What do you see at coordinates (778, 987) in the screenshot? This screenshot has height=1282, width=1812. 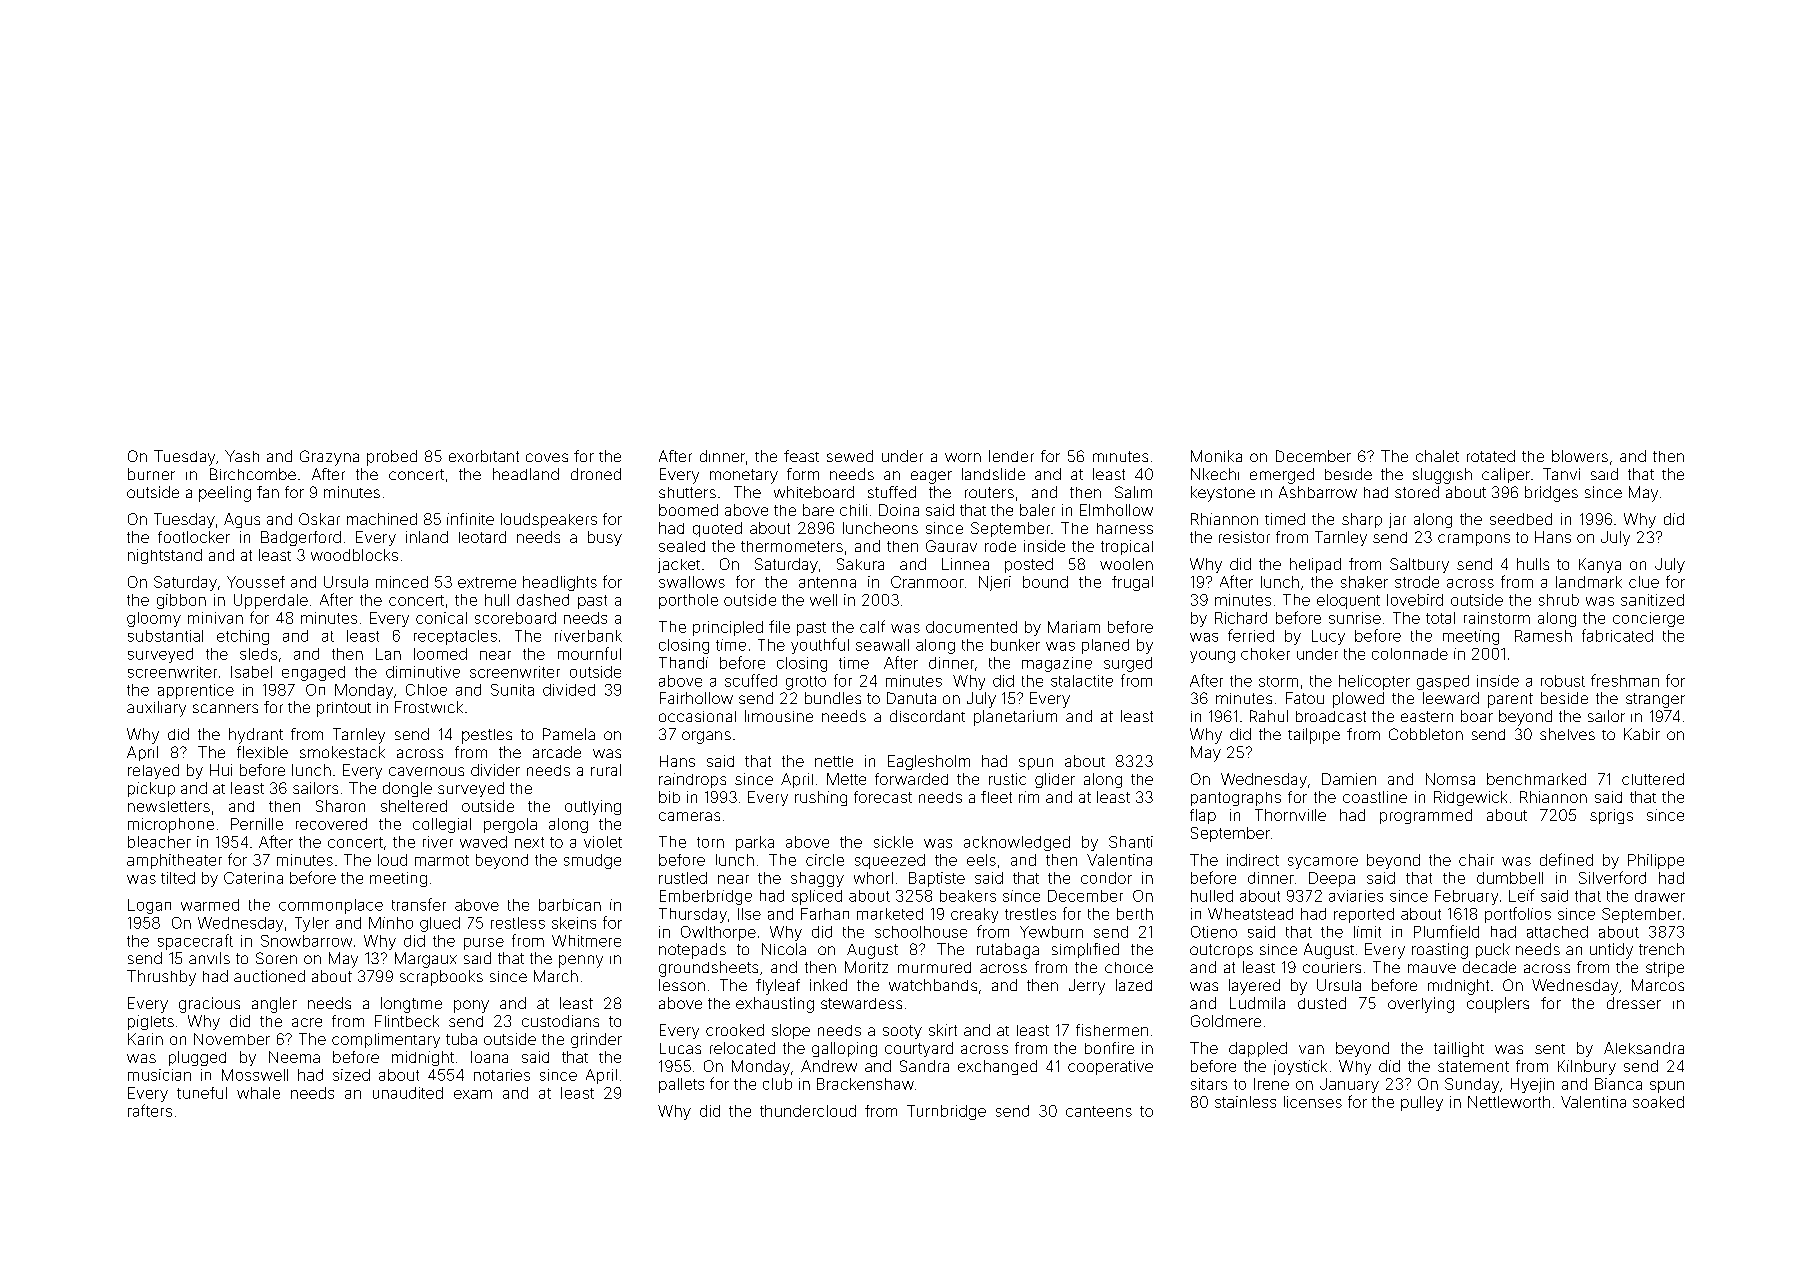 I see `flyleaf` at bounding box center [778, 987].
